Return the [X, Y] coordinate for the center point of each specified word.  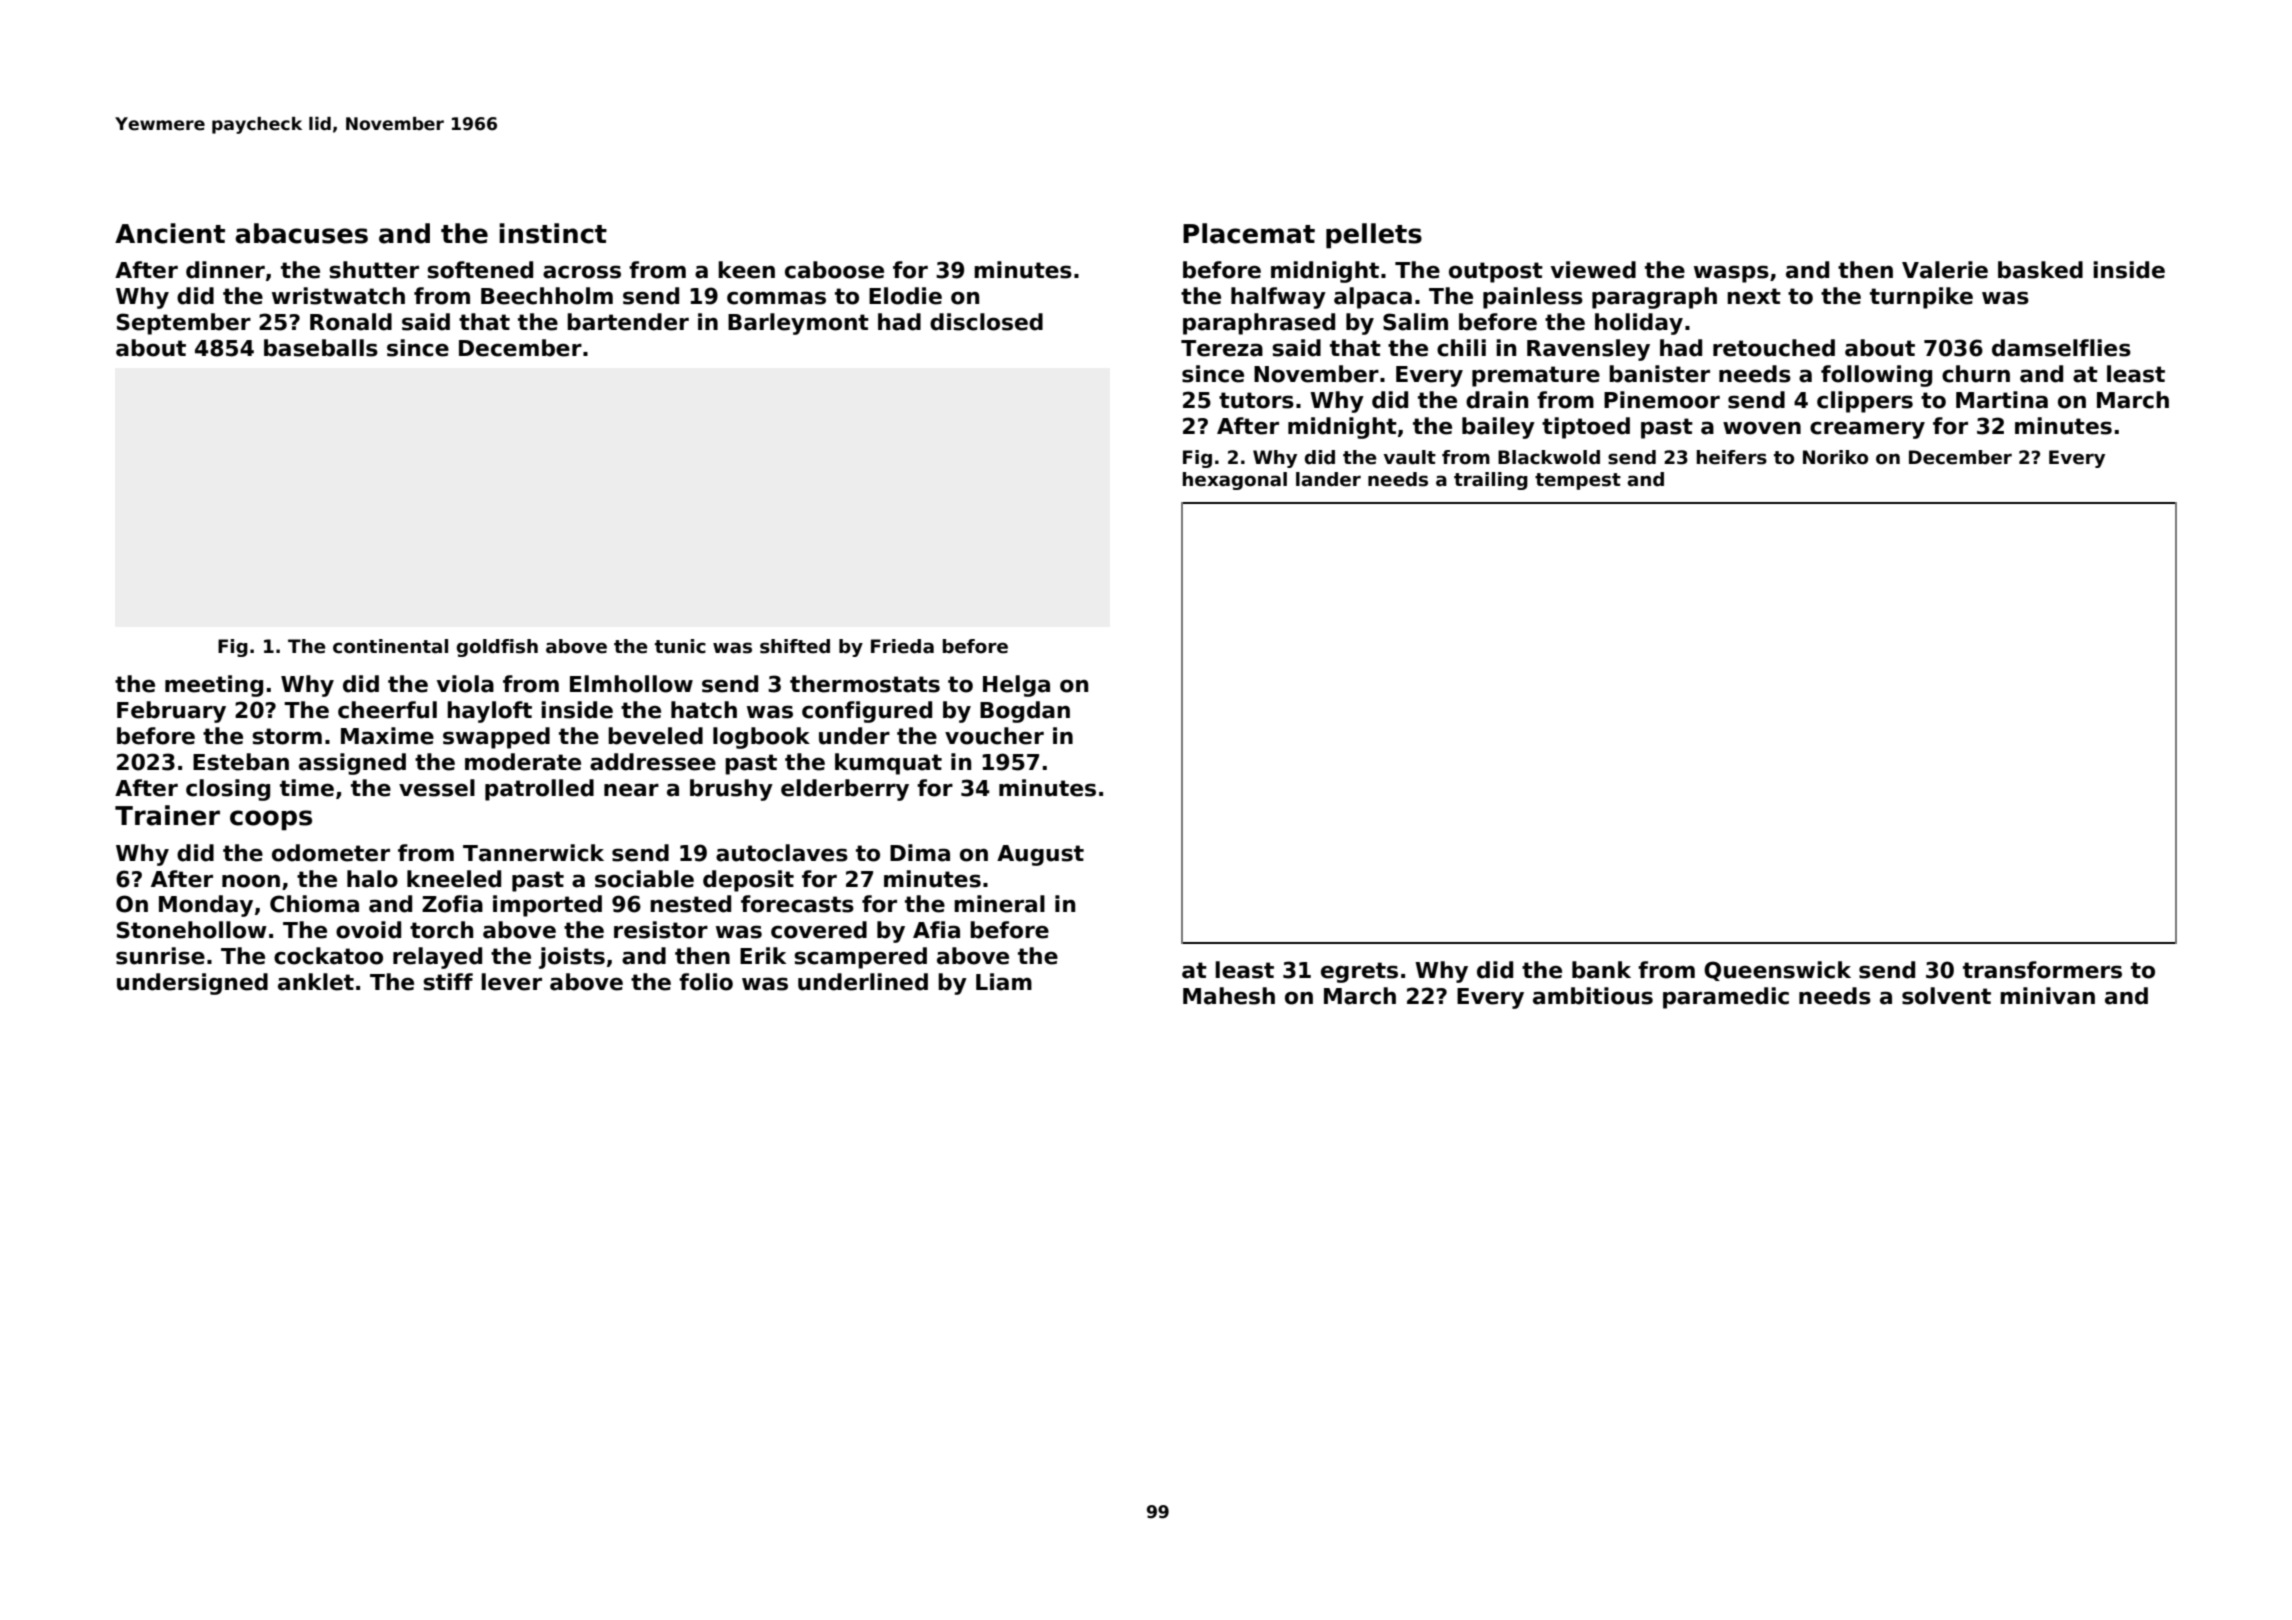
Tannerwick [533, 853]
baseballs [321, 348]
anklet [316, 982]
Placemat [1249, 233]
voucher [994, 736]
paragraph [1654, 298]
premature [1536, 376]
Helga [1016, 686]
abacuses [301, 233]
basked [2040, 270]
